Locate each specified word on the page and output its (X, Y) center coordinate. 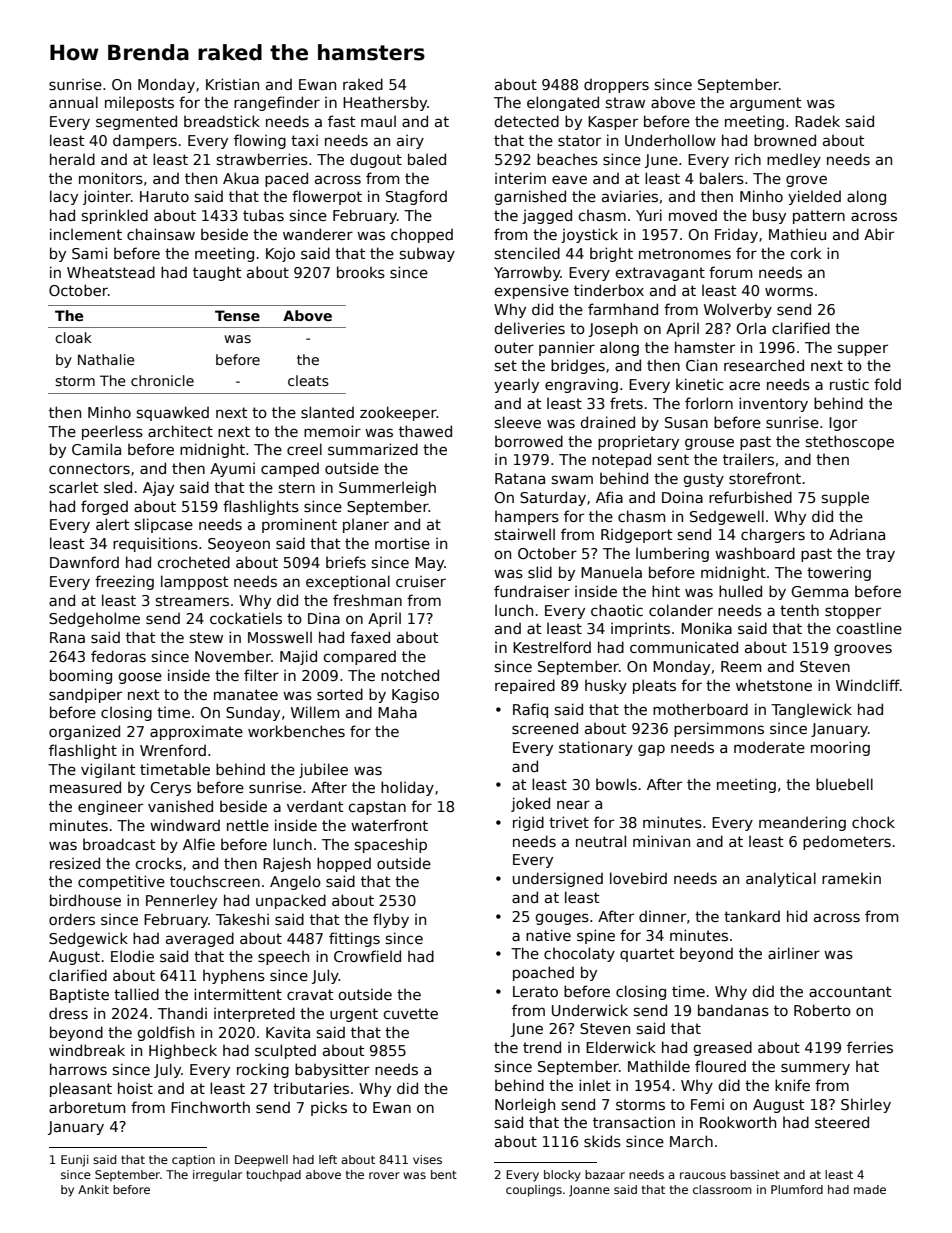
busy (769, 216)
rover (384, 1175)
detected (526, 121)
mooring (840, 748)
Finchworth (210, 1107)
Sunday (253, 713)
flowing (260, 141)
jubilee (323, 770)
